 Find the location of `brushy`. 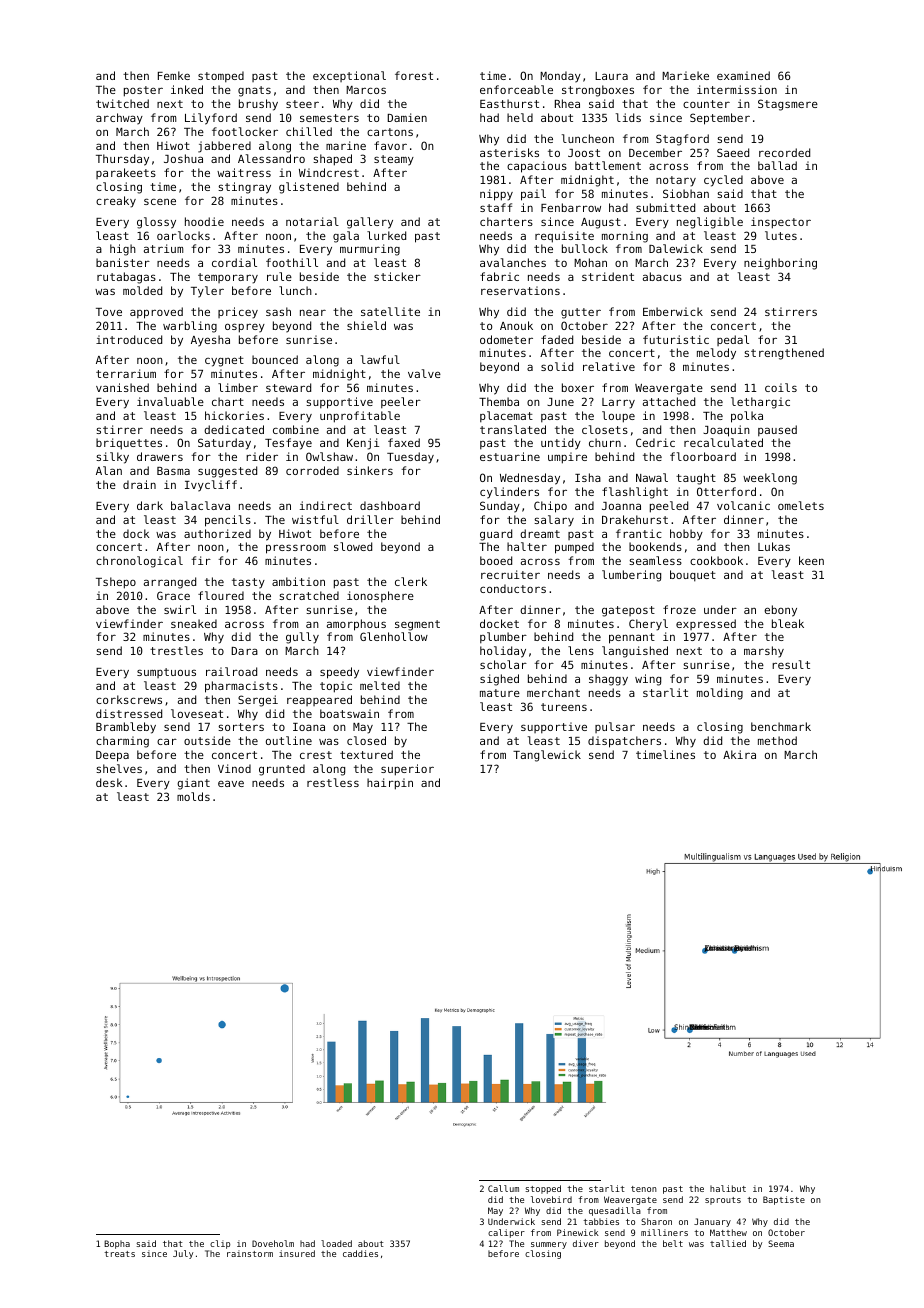

brushy is located at coordinates (258, 105).
